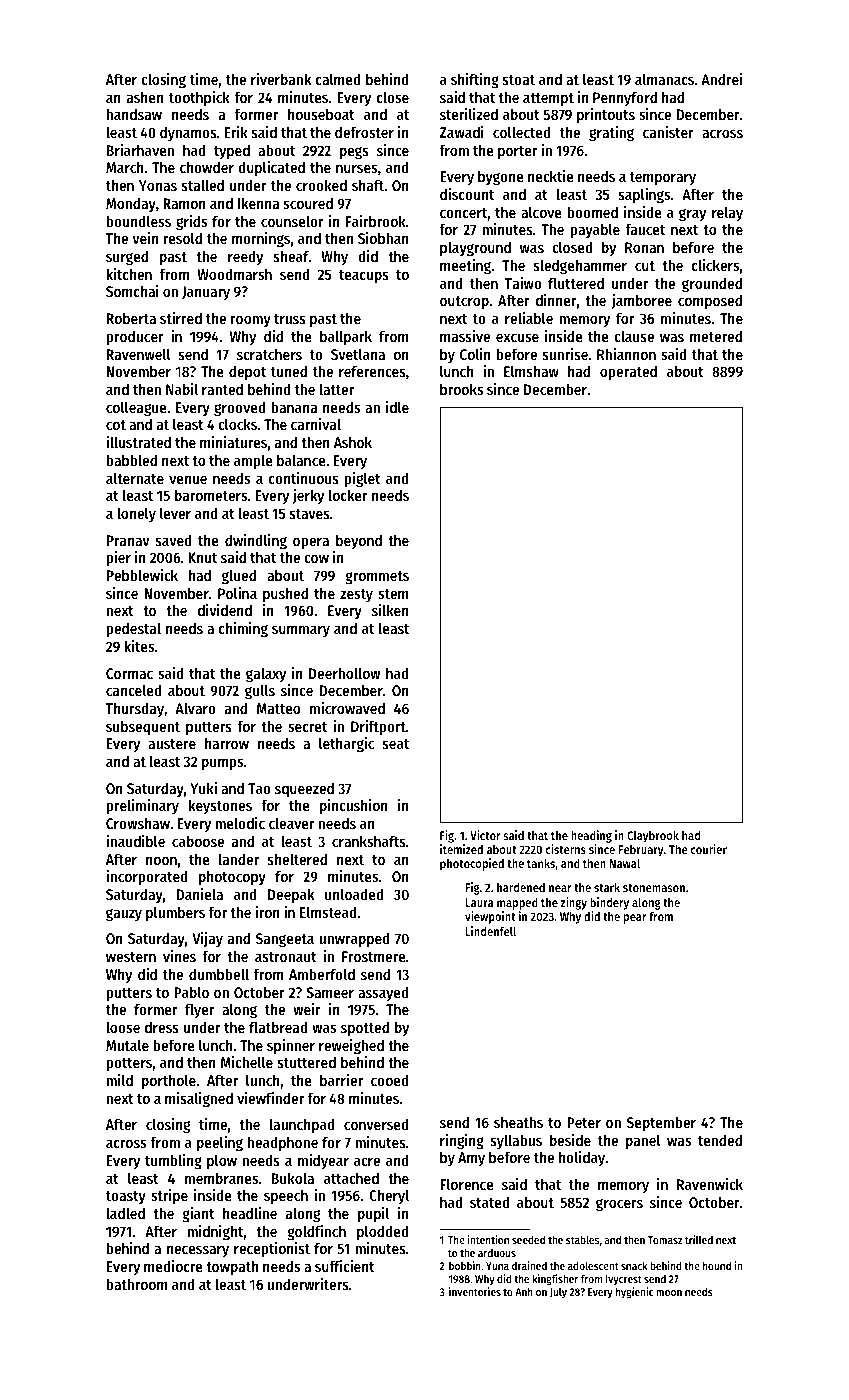 This screenshot has width=849, height=1400. I want to click on Amy, so click(471, 1159).
